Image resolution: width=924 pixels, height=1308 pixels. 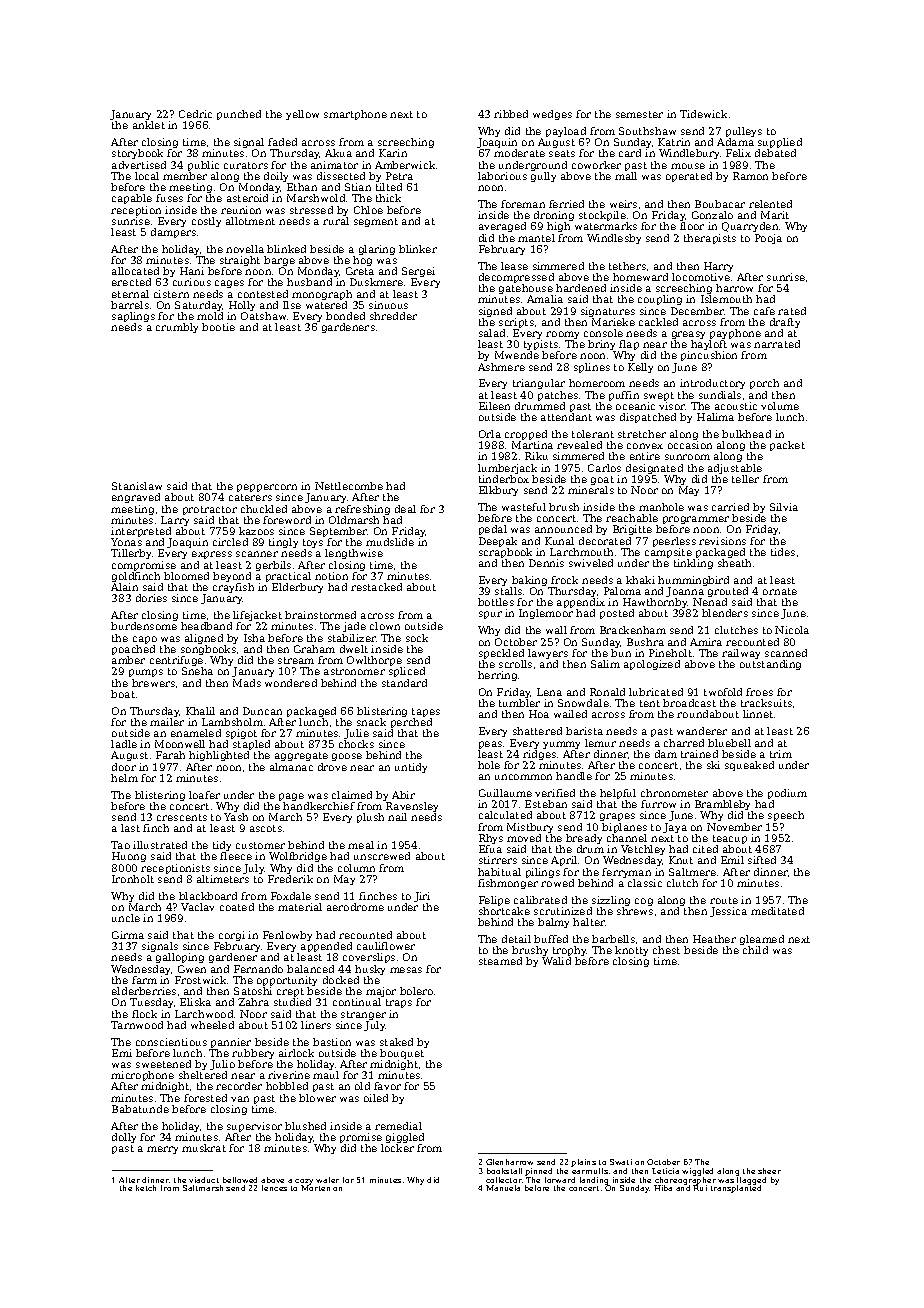 I want to click on ribbed, so click(x=511, y=114).
